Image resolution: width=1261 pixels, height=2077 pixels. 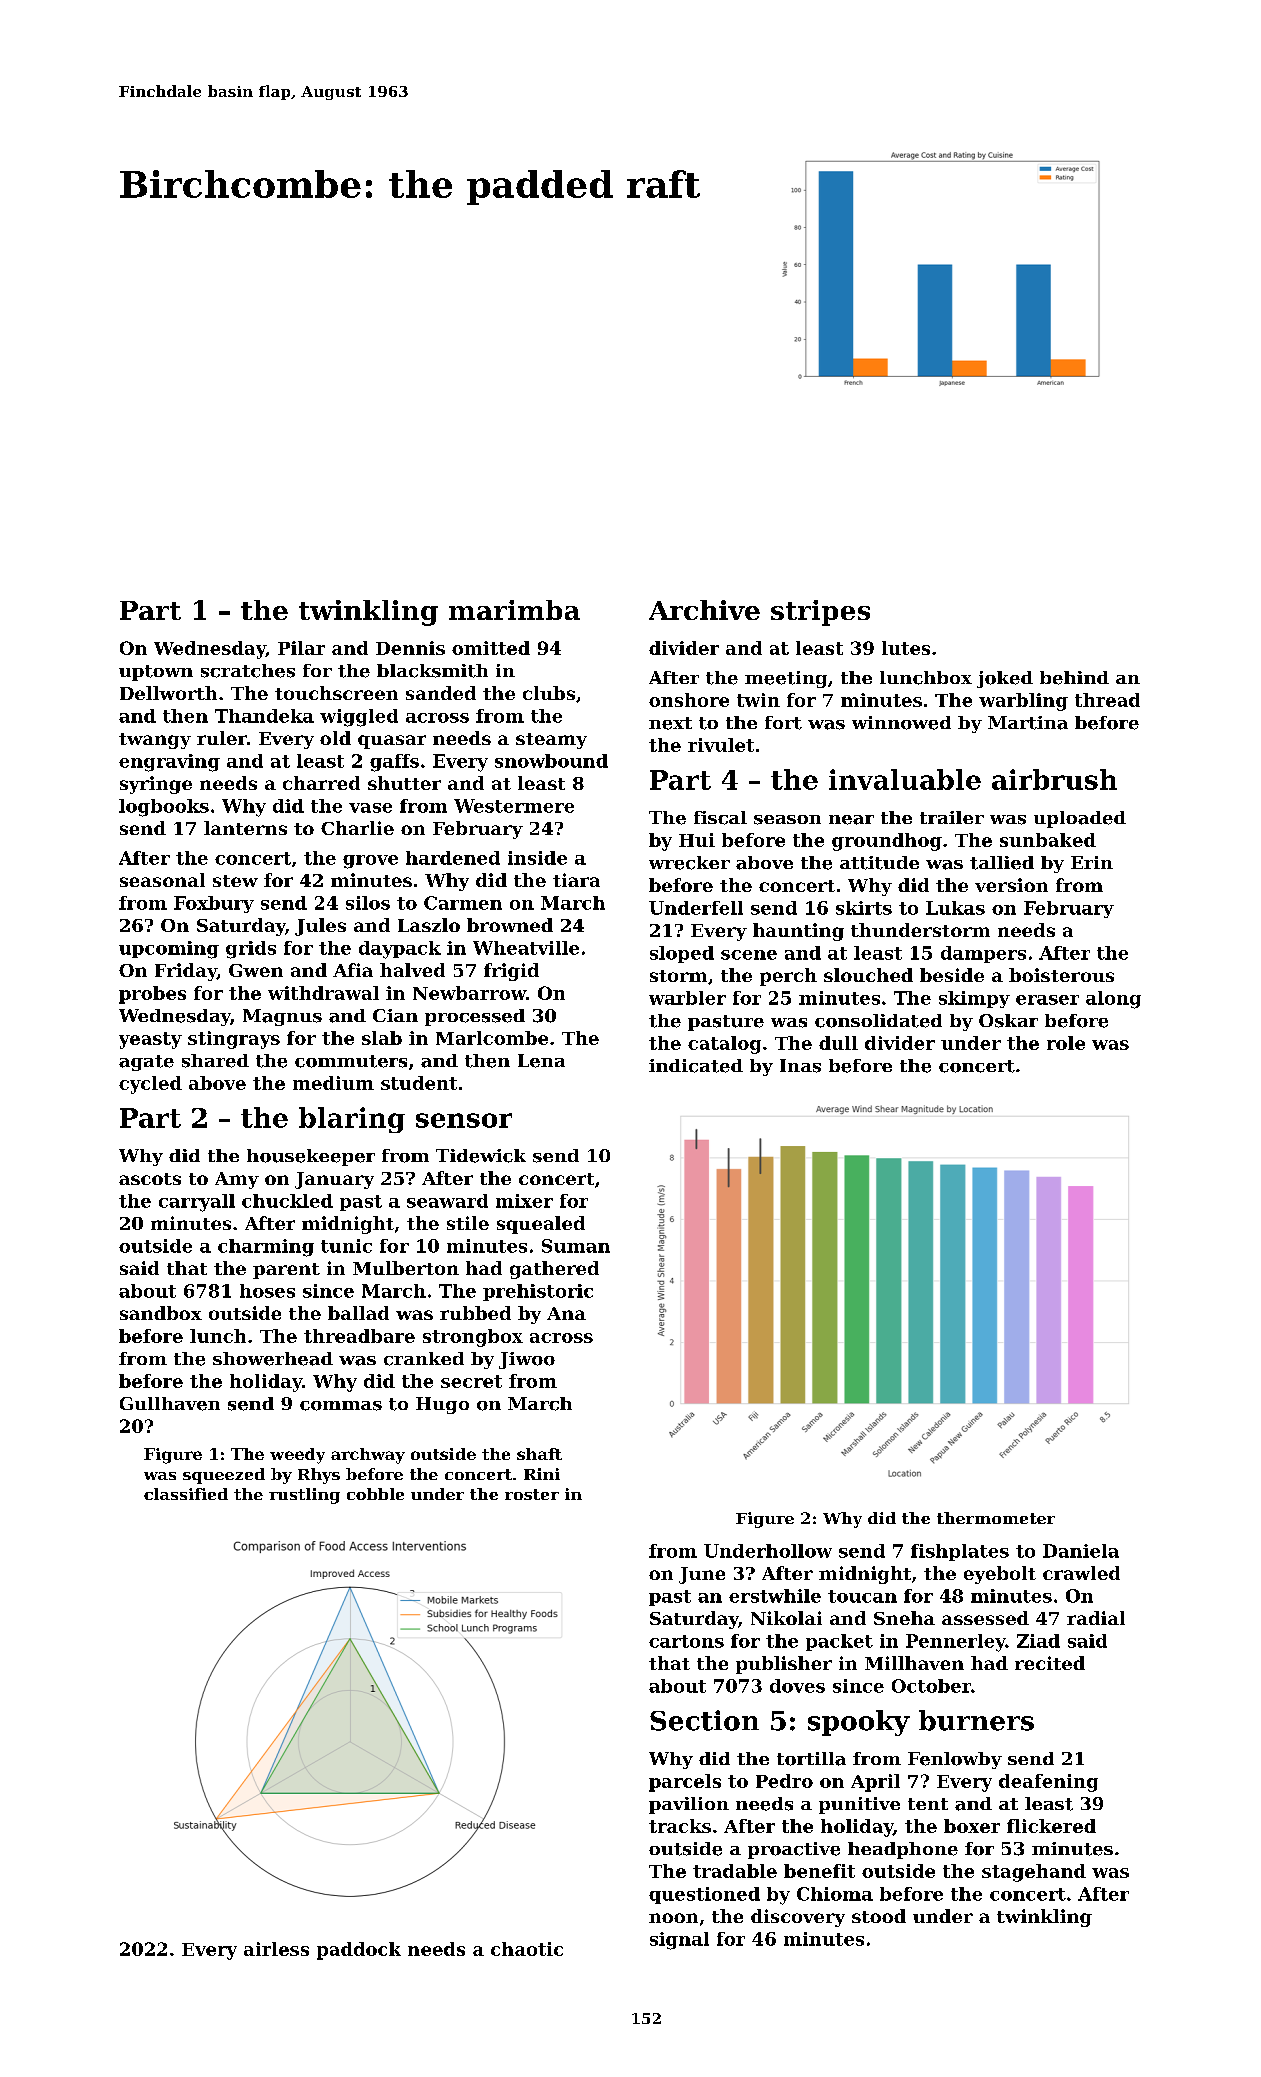 I want to click on cartons, so click(x=686, y=1641).
